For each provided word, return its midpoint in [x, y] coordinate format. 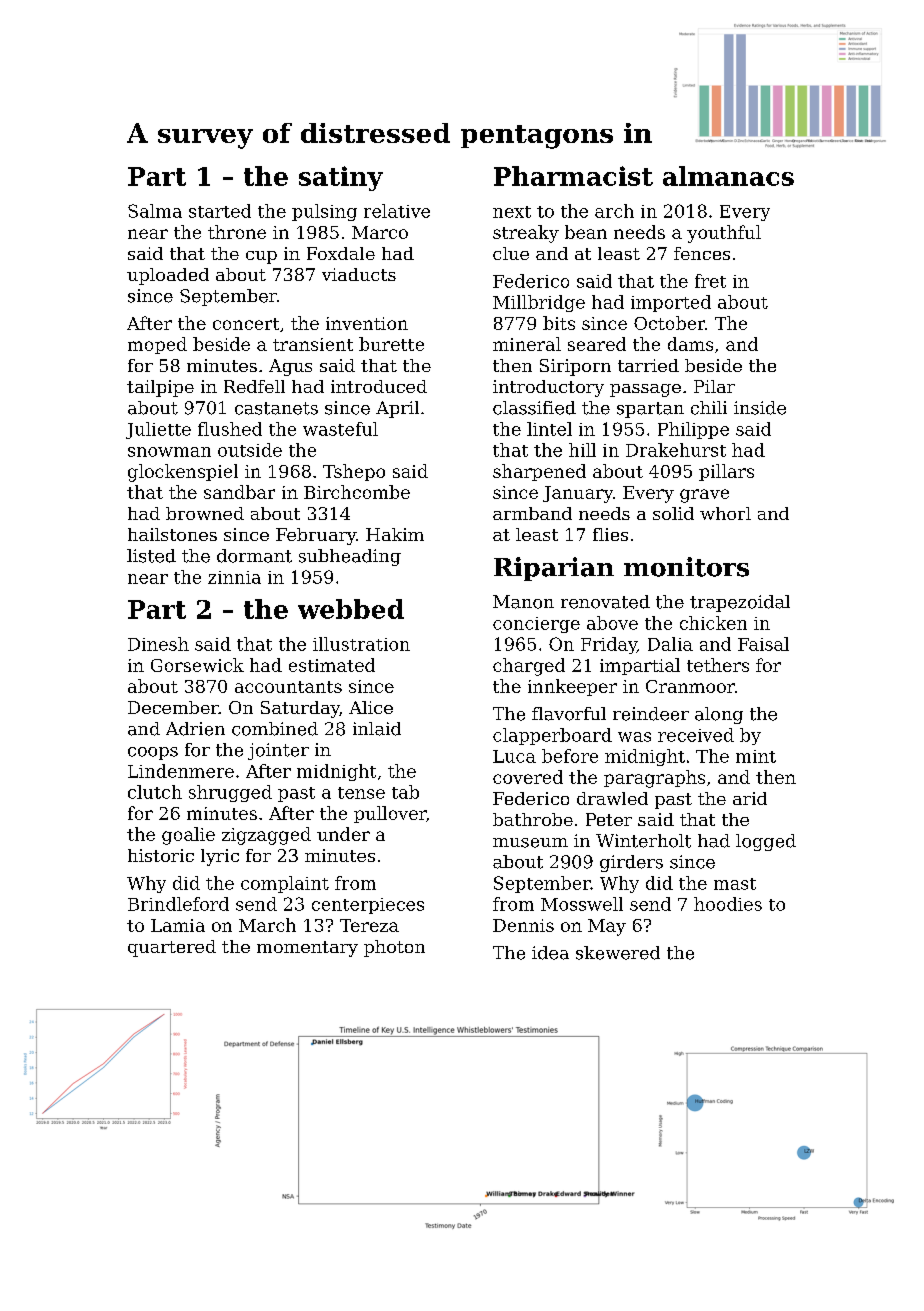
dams [690, 344]
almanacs [728, 176]
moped [157, 345]
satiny [341, 178]
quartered [172, 948]
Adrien [195, 729]
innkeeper [572, 687]
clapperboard [552, 736]
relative [397, 211]
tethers [718, 665]
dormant [254, 556]
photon [394, 948]
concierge [536, 625]
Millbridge [539, 303]
